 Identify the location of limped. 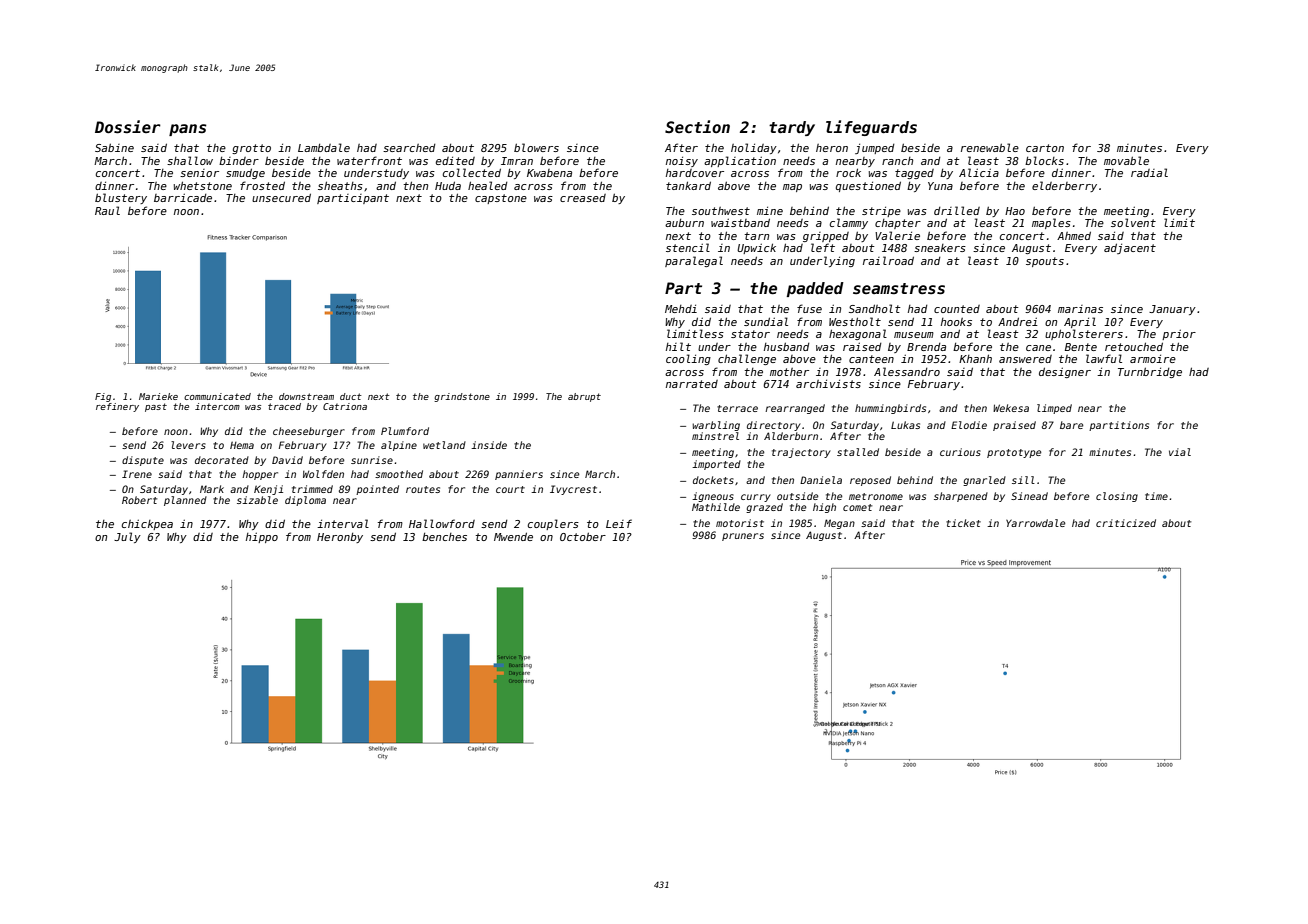
(1054, 409).
